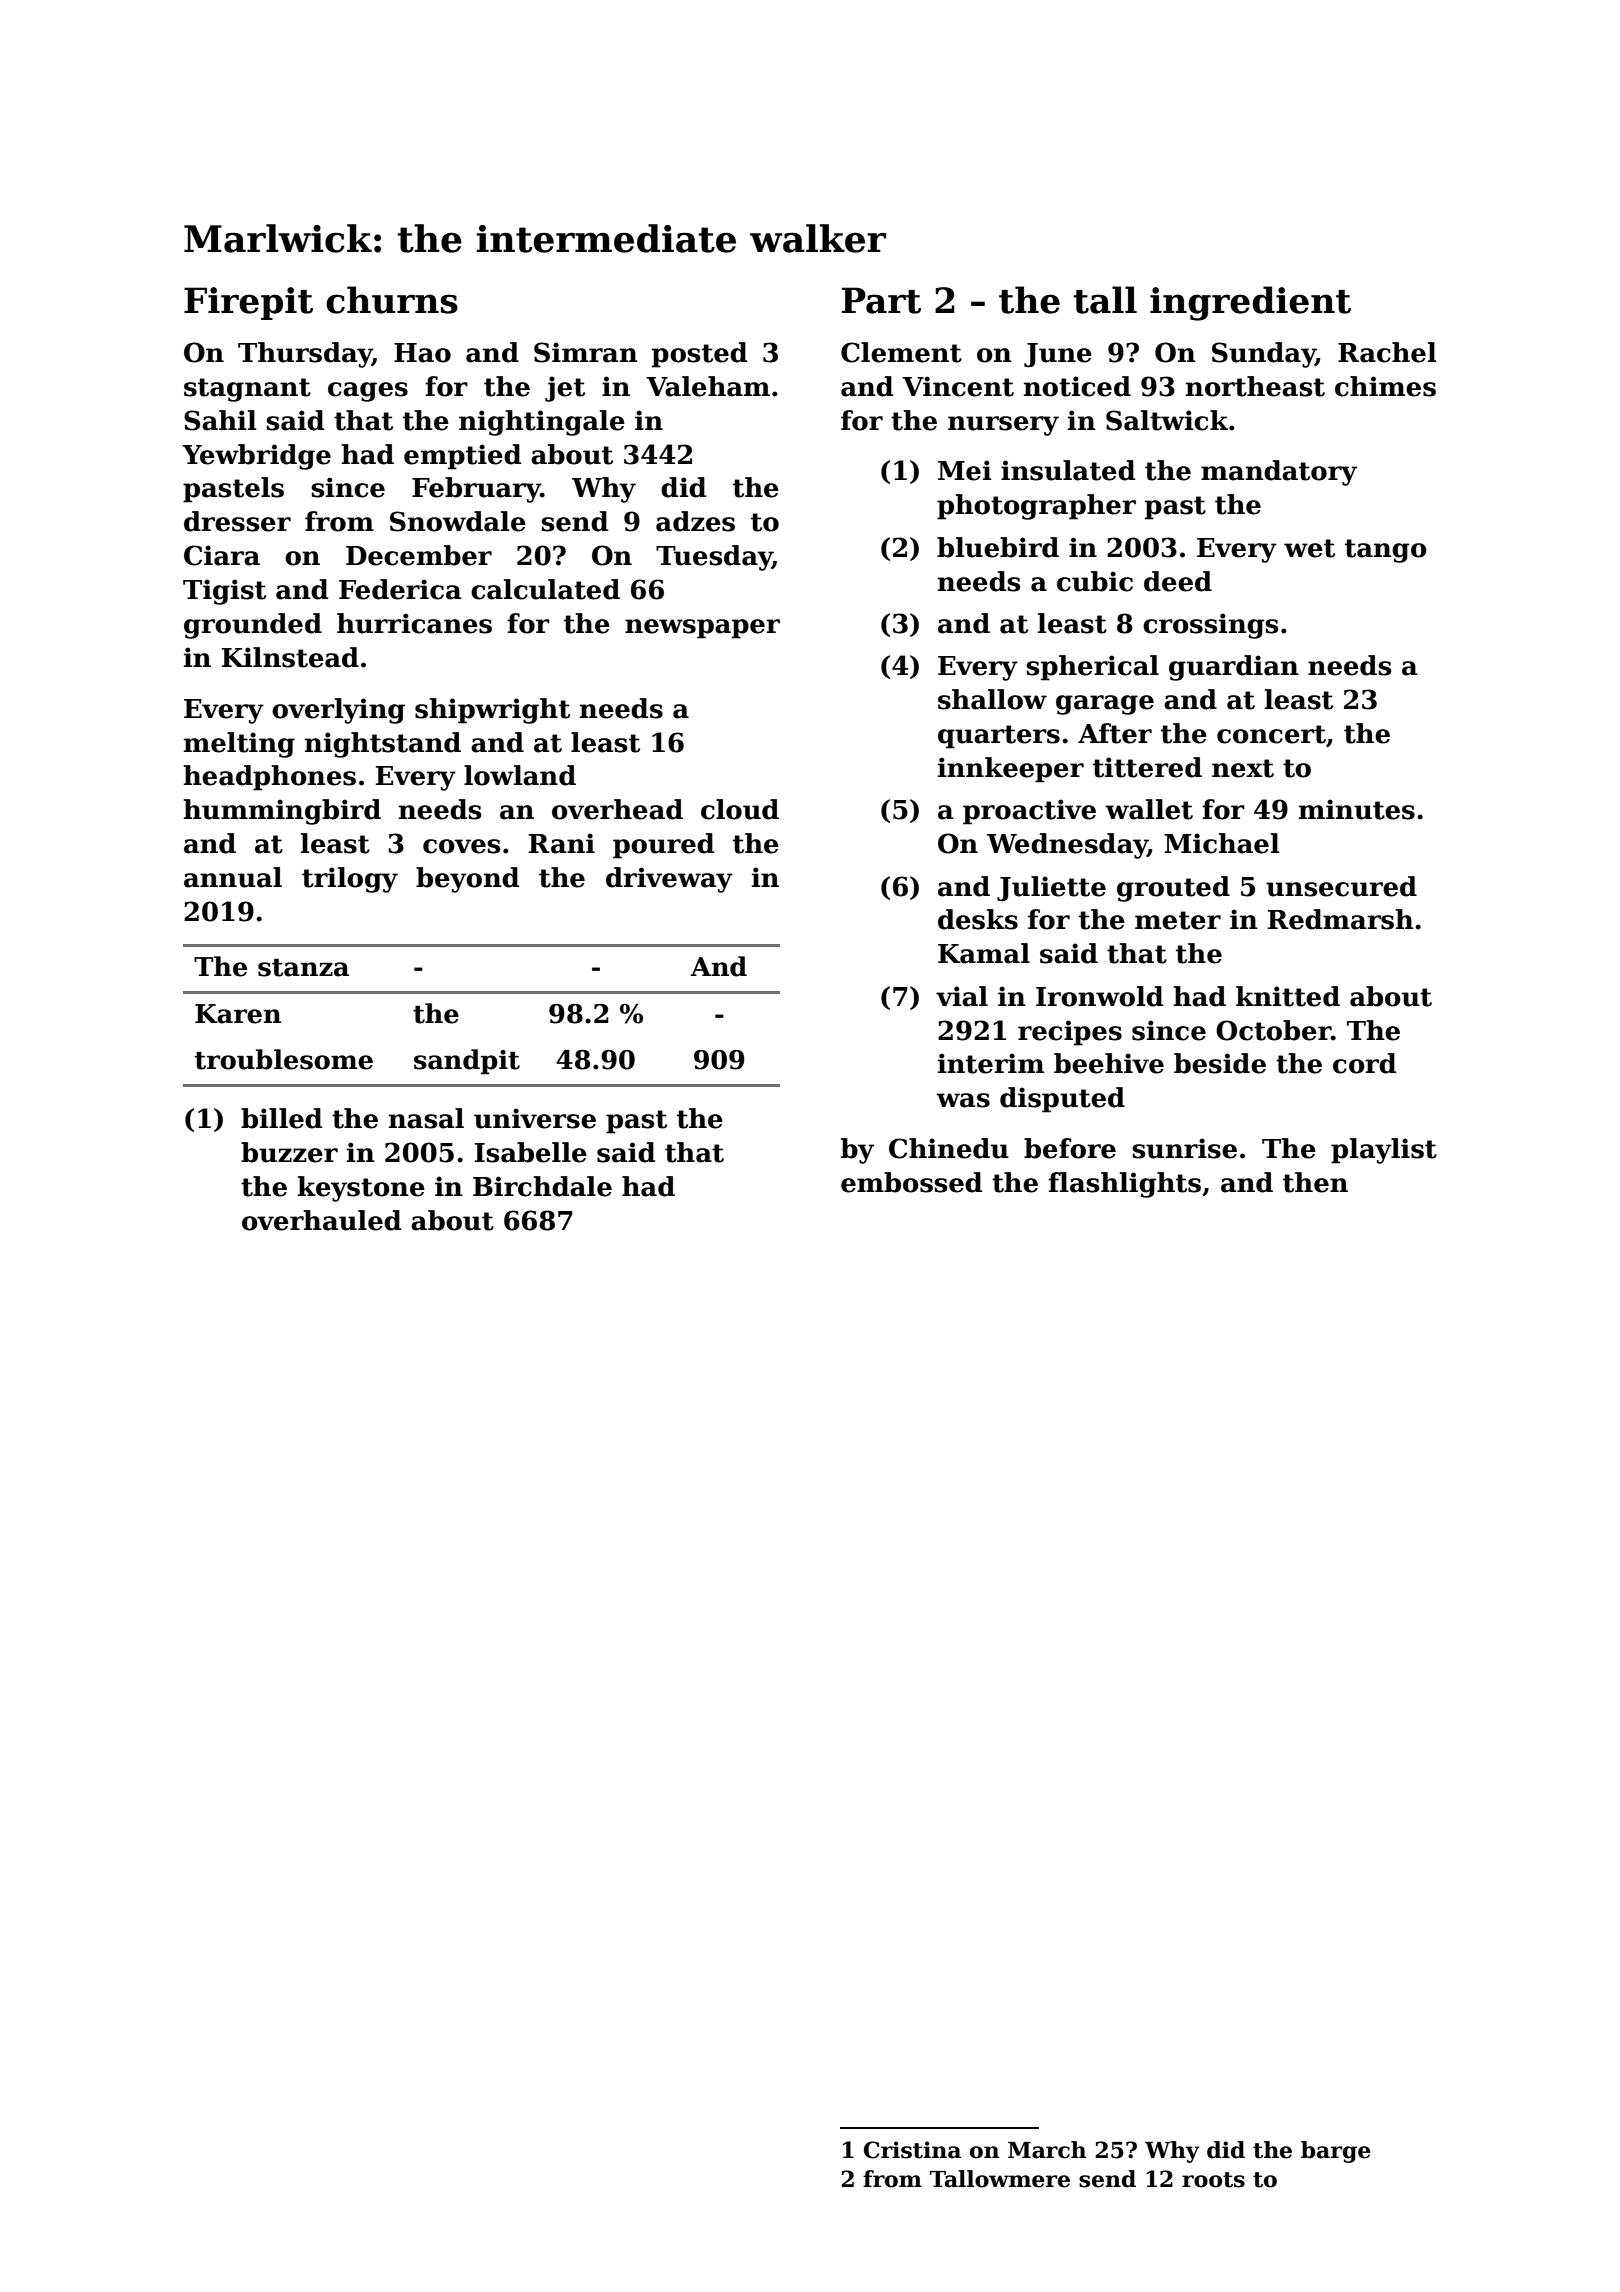  What do you see at coordinates (1315, 1182) in the screenshot?
I see `then` at bounding box center [1315, 1182].
